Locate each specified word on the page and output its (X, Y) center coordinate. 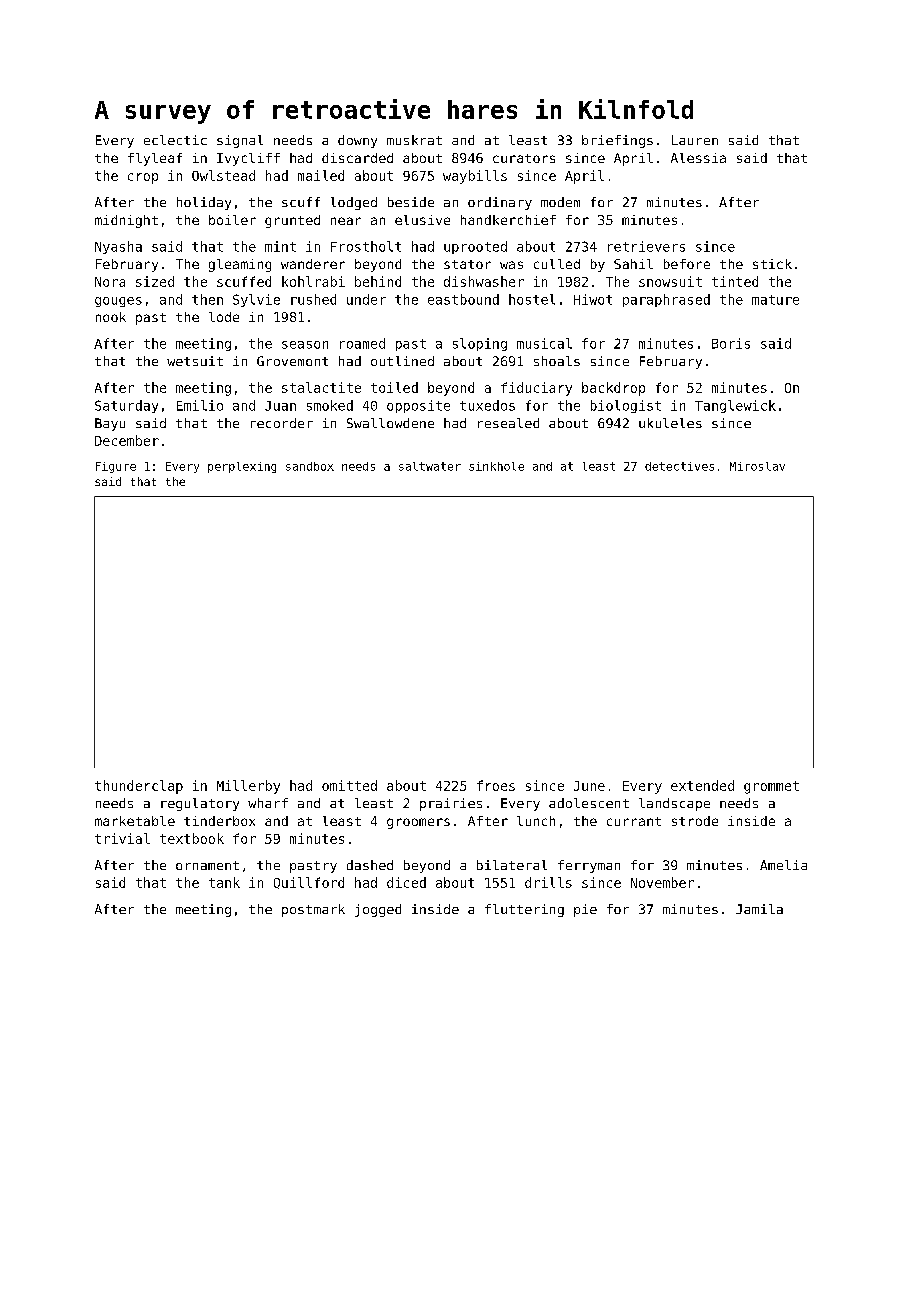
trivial (122, 838)
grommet (771, 787)
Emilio (200, 405)
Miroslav (757, 466)
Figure (116, 467)
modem (560, 202)
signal (240, 141)
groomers (418, 823)
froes (496, 785)
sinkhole (496, 466)
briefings (617, 141)
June (589, 786)
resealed (508, 423)
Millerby (248, 787)
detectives (679, 466)
